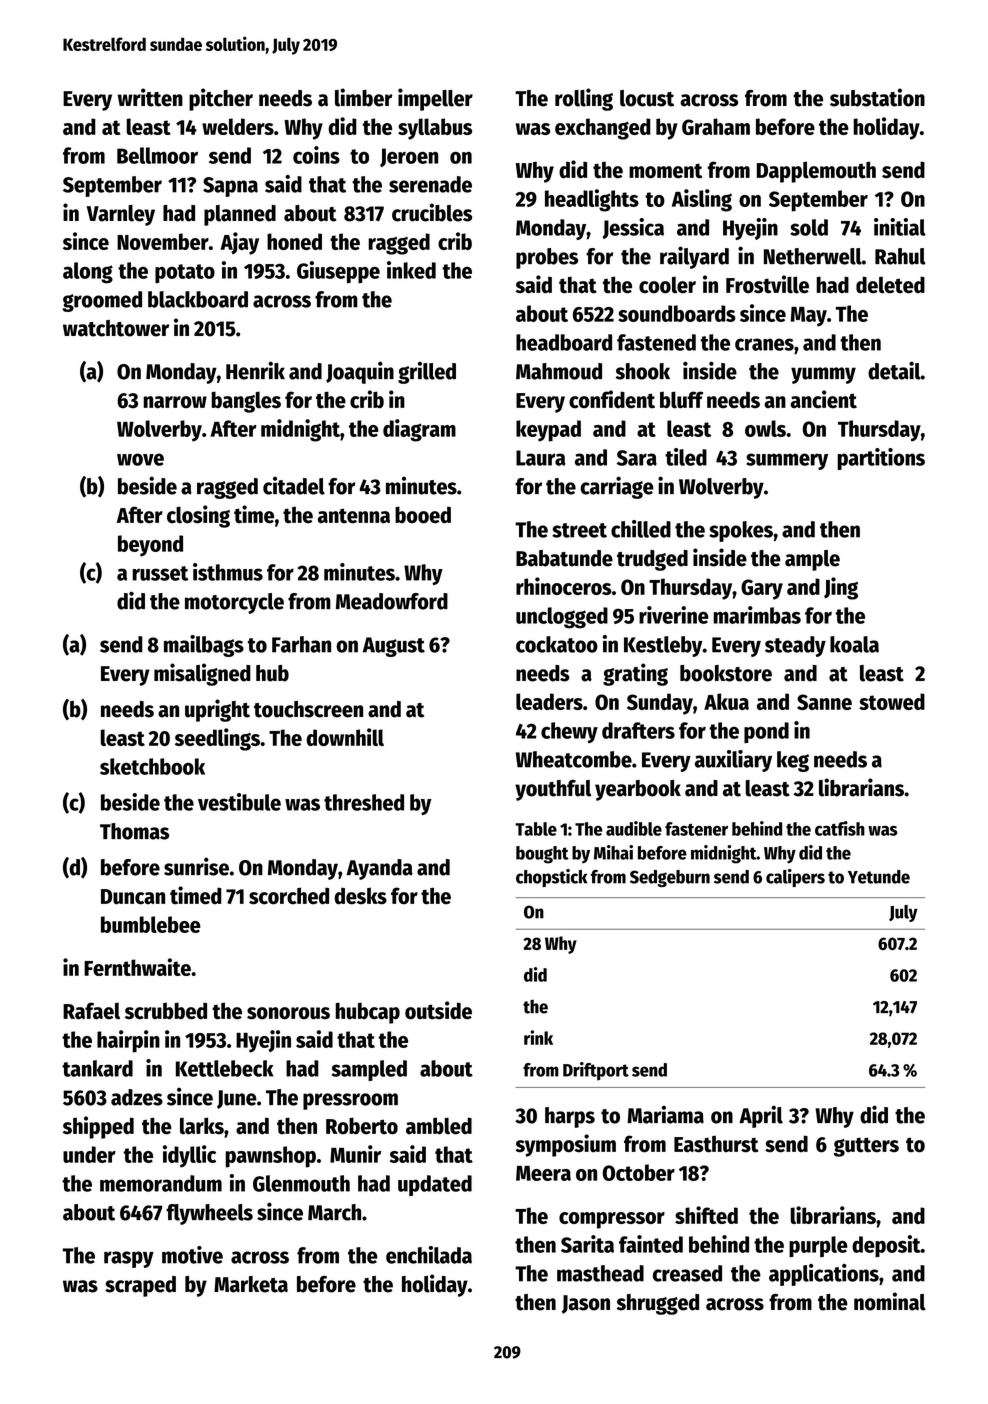 This document has height=1404, width=988. What do you see at coordinates (702, 200) in the document?
I see `Aisling` at bounding box center [702, 200].
